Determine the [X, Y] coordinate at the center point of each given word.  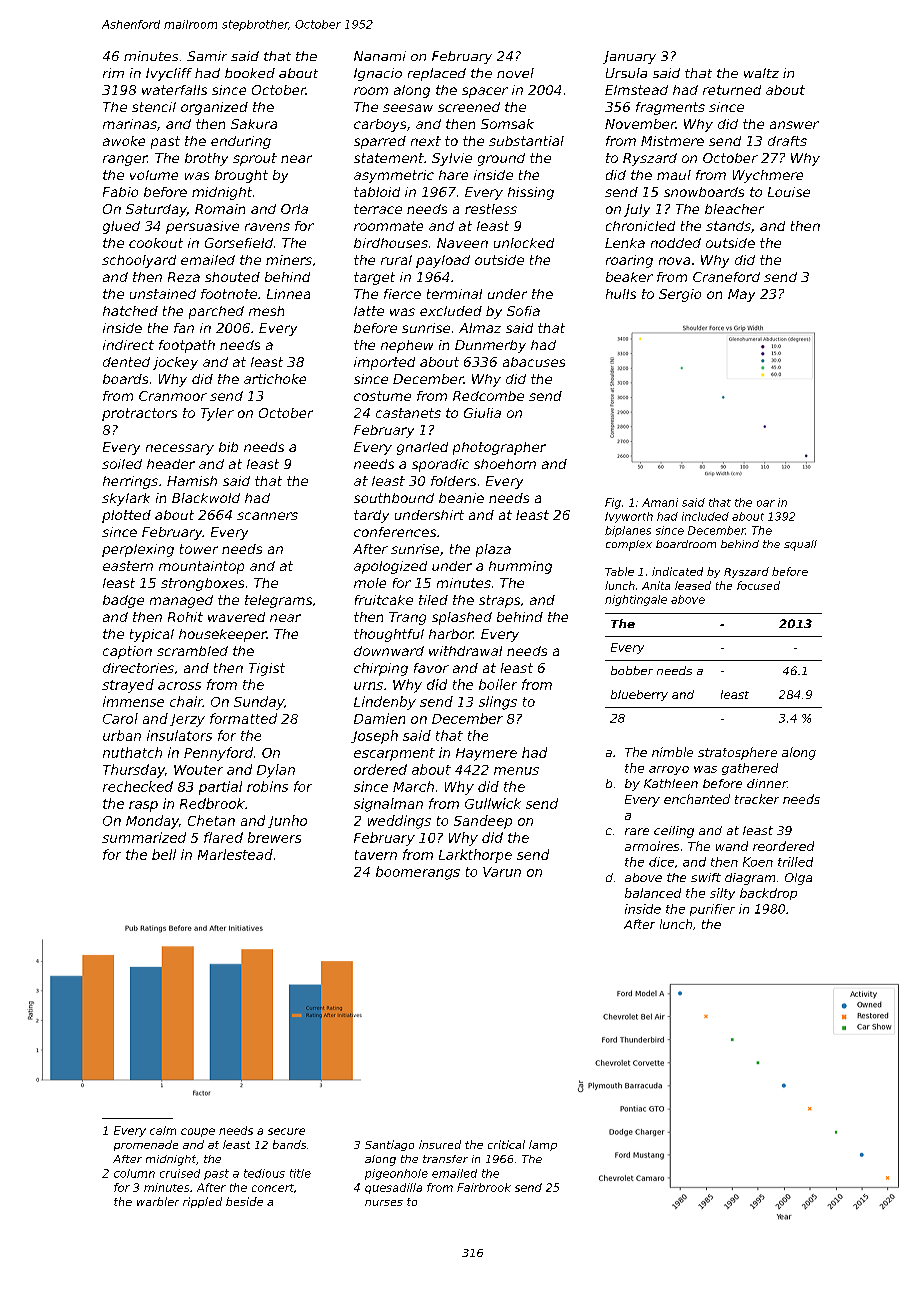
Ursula [626, 73]
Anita [656, 585]
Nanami [380, 56]
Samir [207, 56]
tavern [376, 855]
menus [516, 771]
